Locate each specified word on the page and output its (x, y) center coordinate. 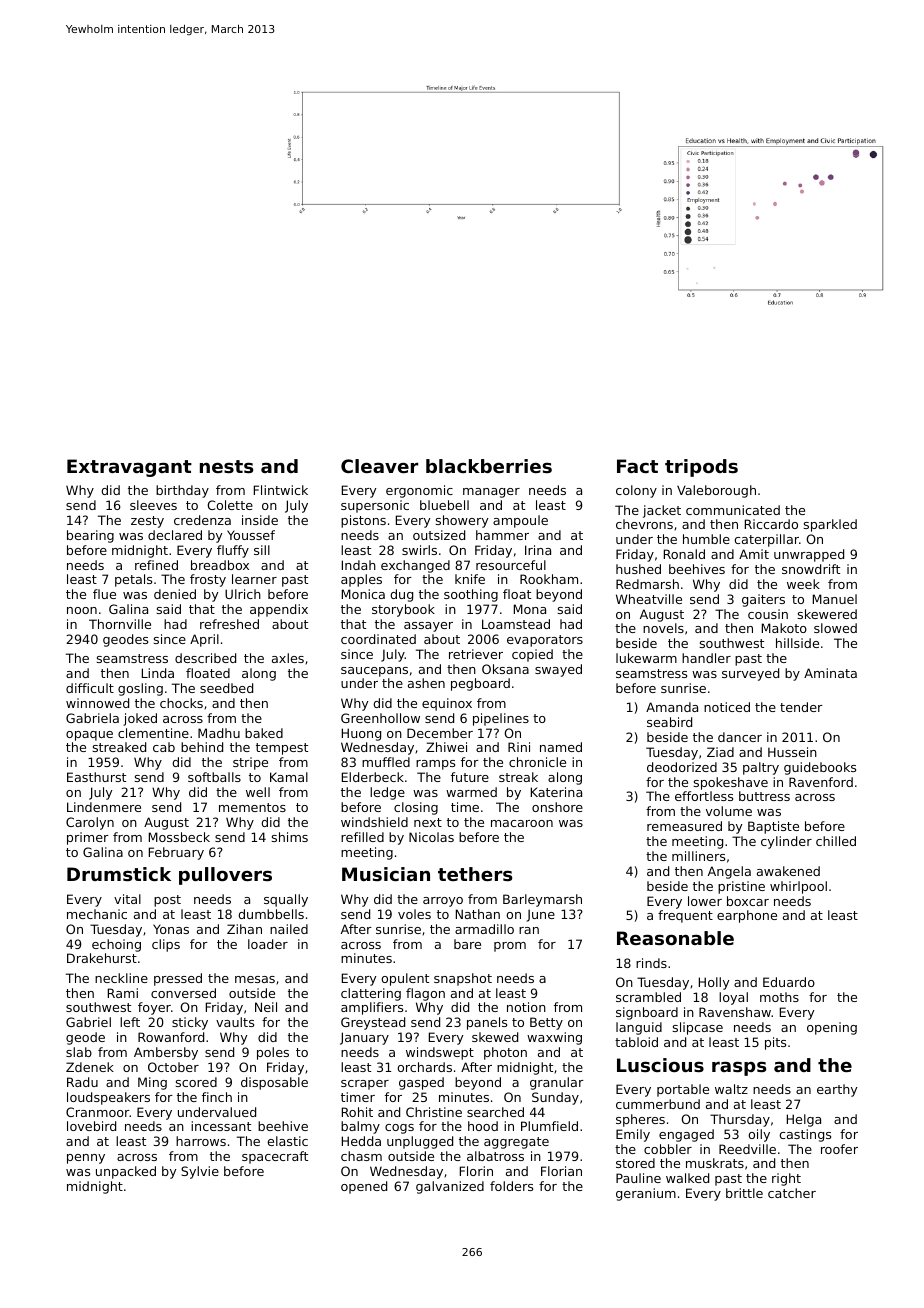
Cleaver (379, 466)
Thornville (120, 624)
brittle (744, 1193)
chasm (361, 1156)
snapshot (463, 979)
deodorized (682, 767)
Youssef (251, 535)
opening (832, 1028)
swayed (558, 670)
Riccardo (771, 524)
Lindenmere (104, 807)
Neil (266, 1007)
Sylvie (200, 1172)
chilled (836, 841)
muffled (386, 762)
